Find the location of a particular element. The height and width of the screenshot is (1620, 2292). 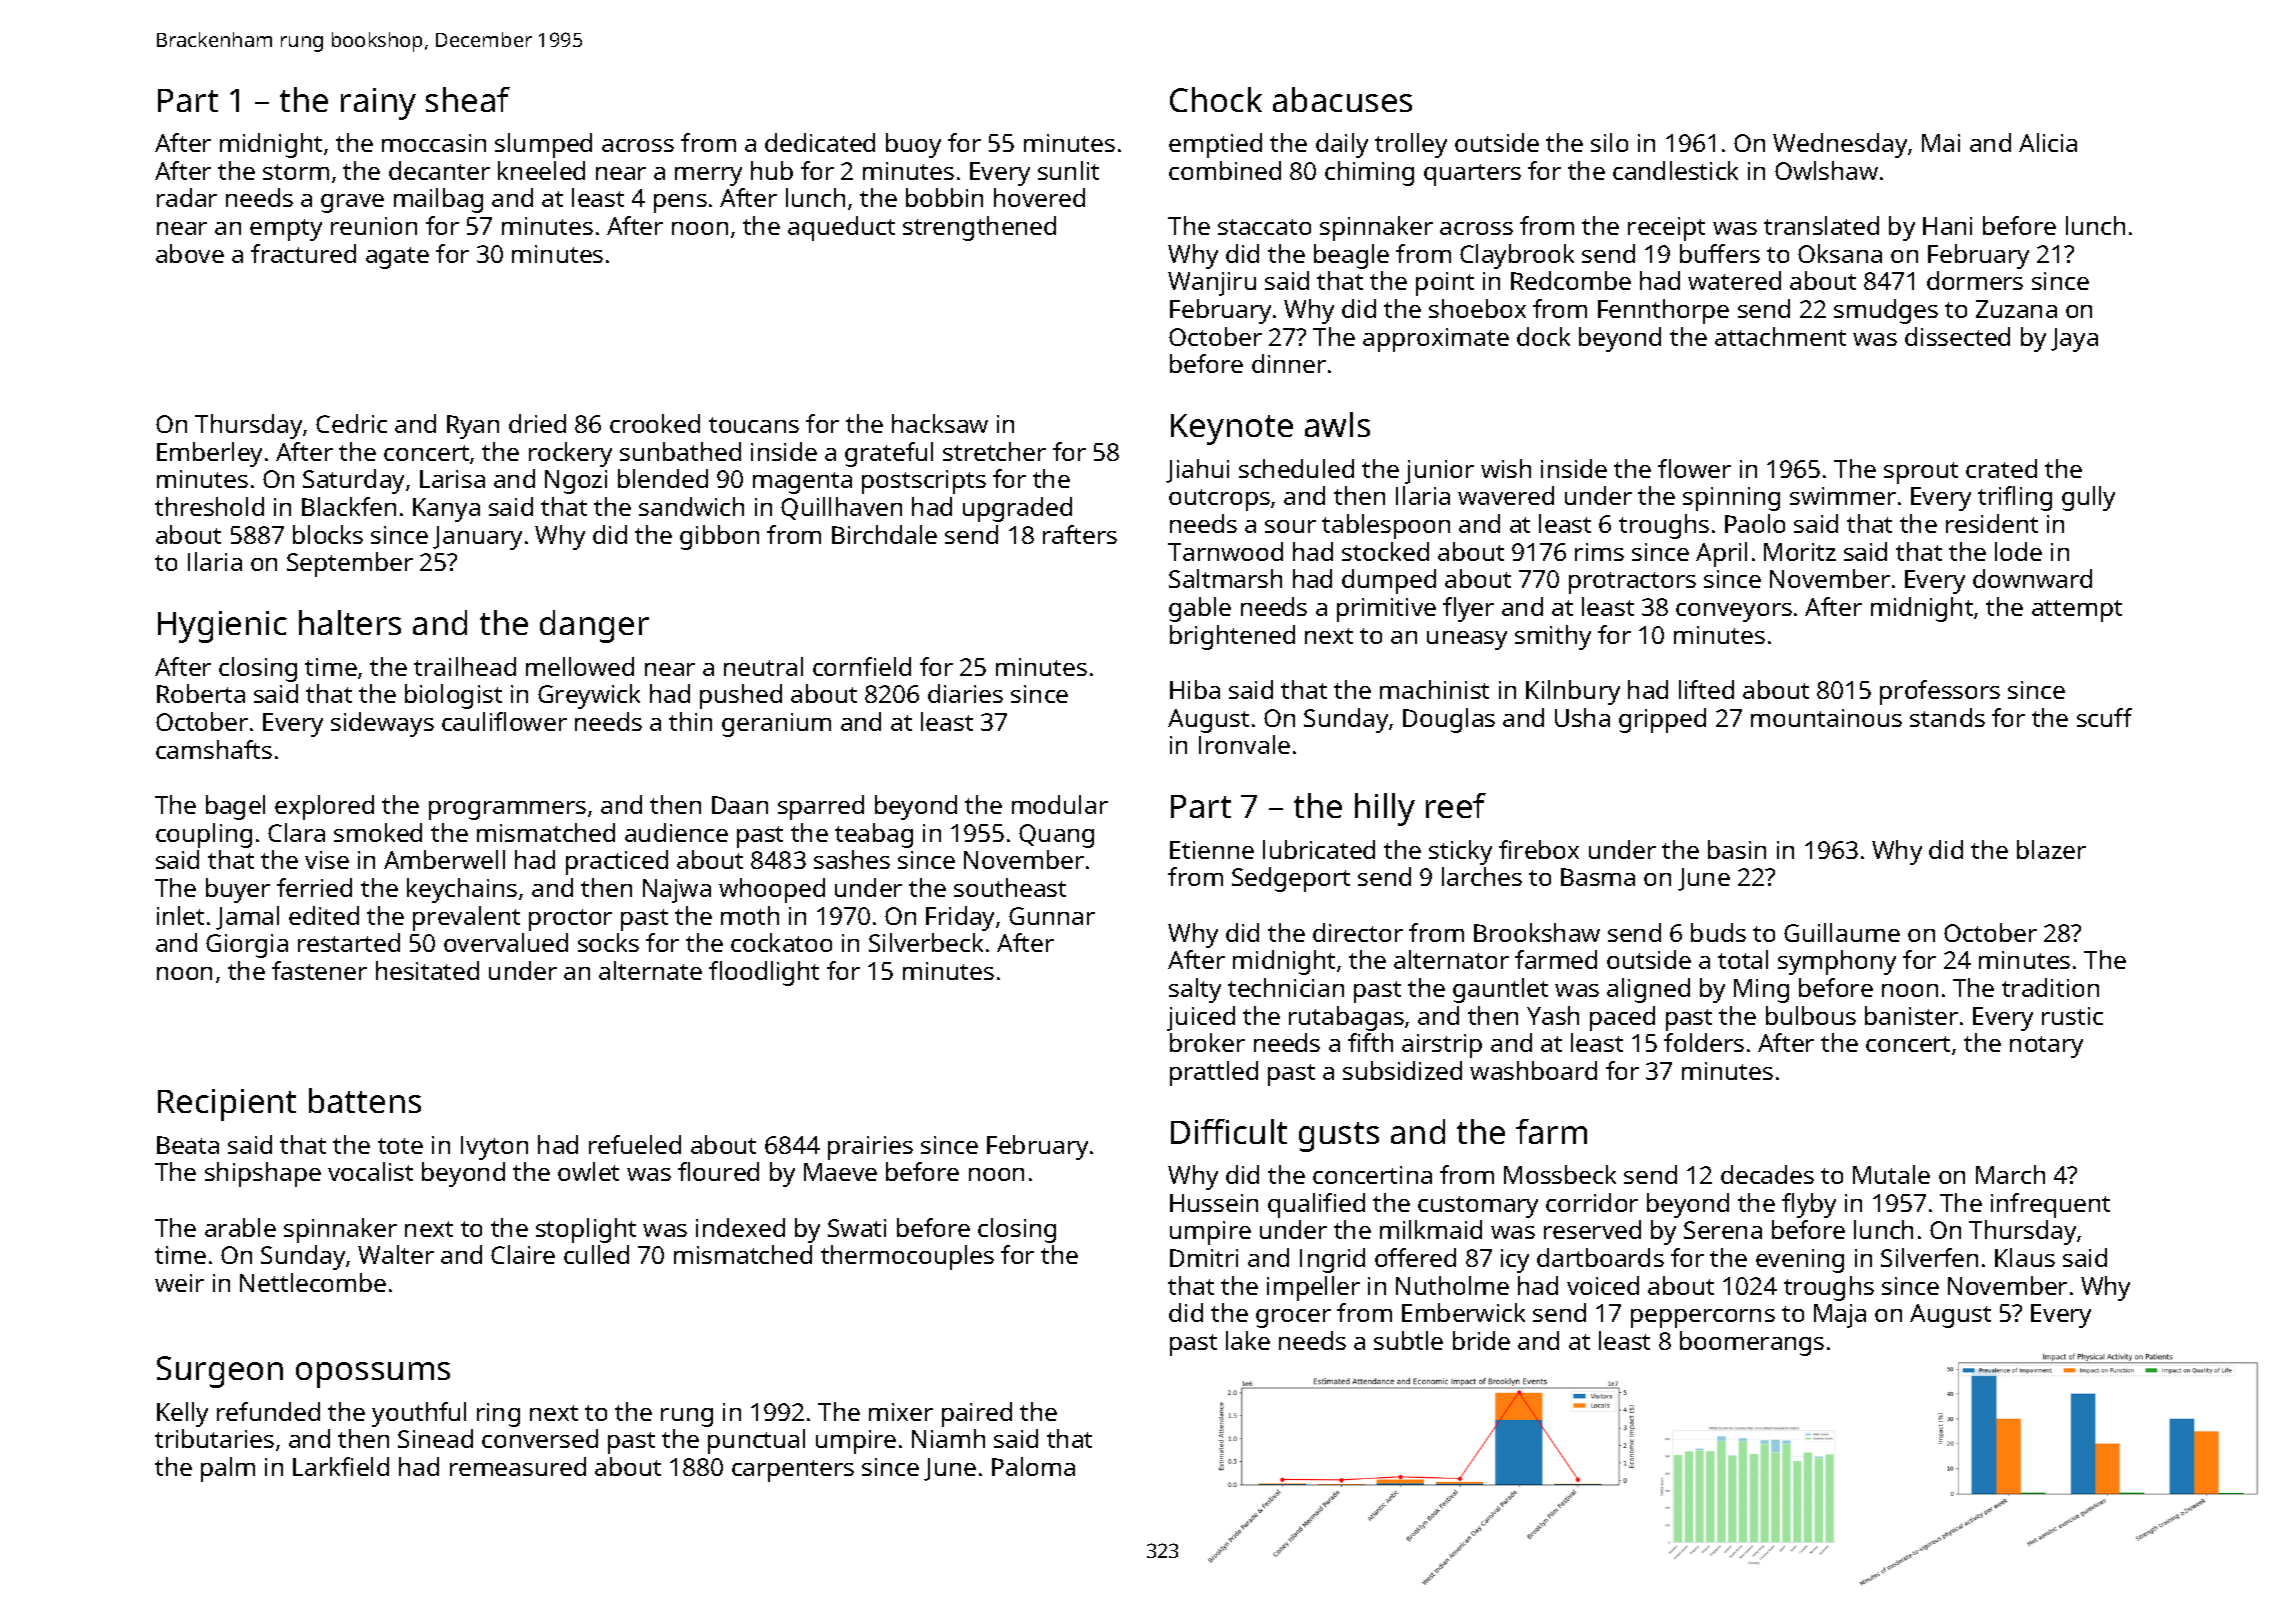

staccato is located at coordinates (1264, 227).
